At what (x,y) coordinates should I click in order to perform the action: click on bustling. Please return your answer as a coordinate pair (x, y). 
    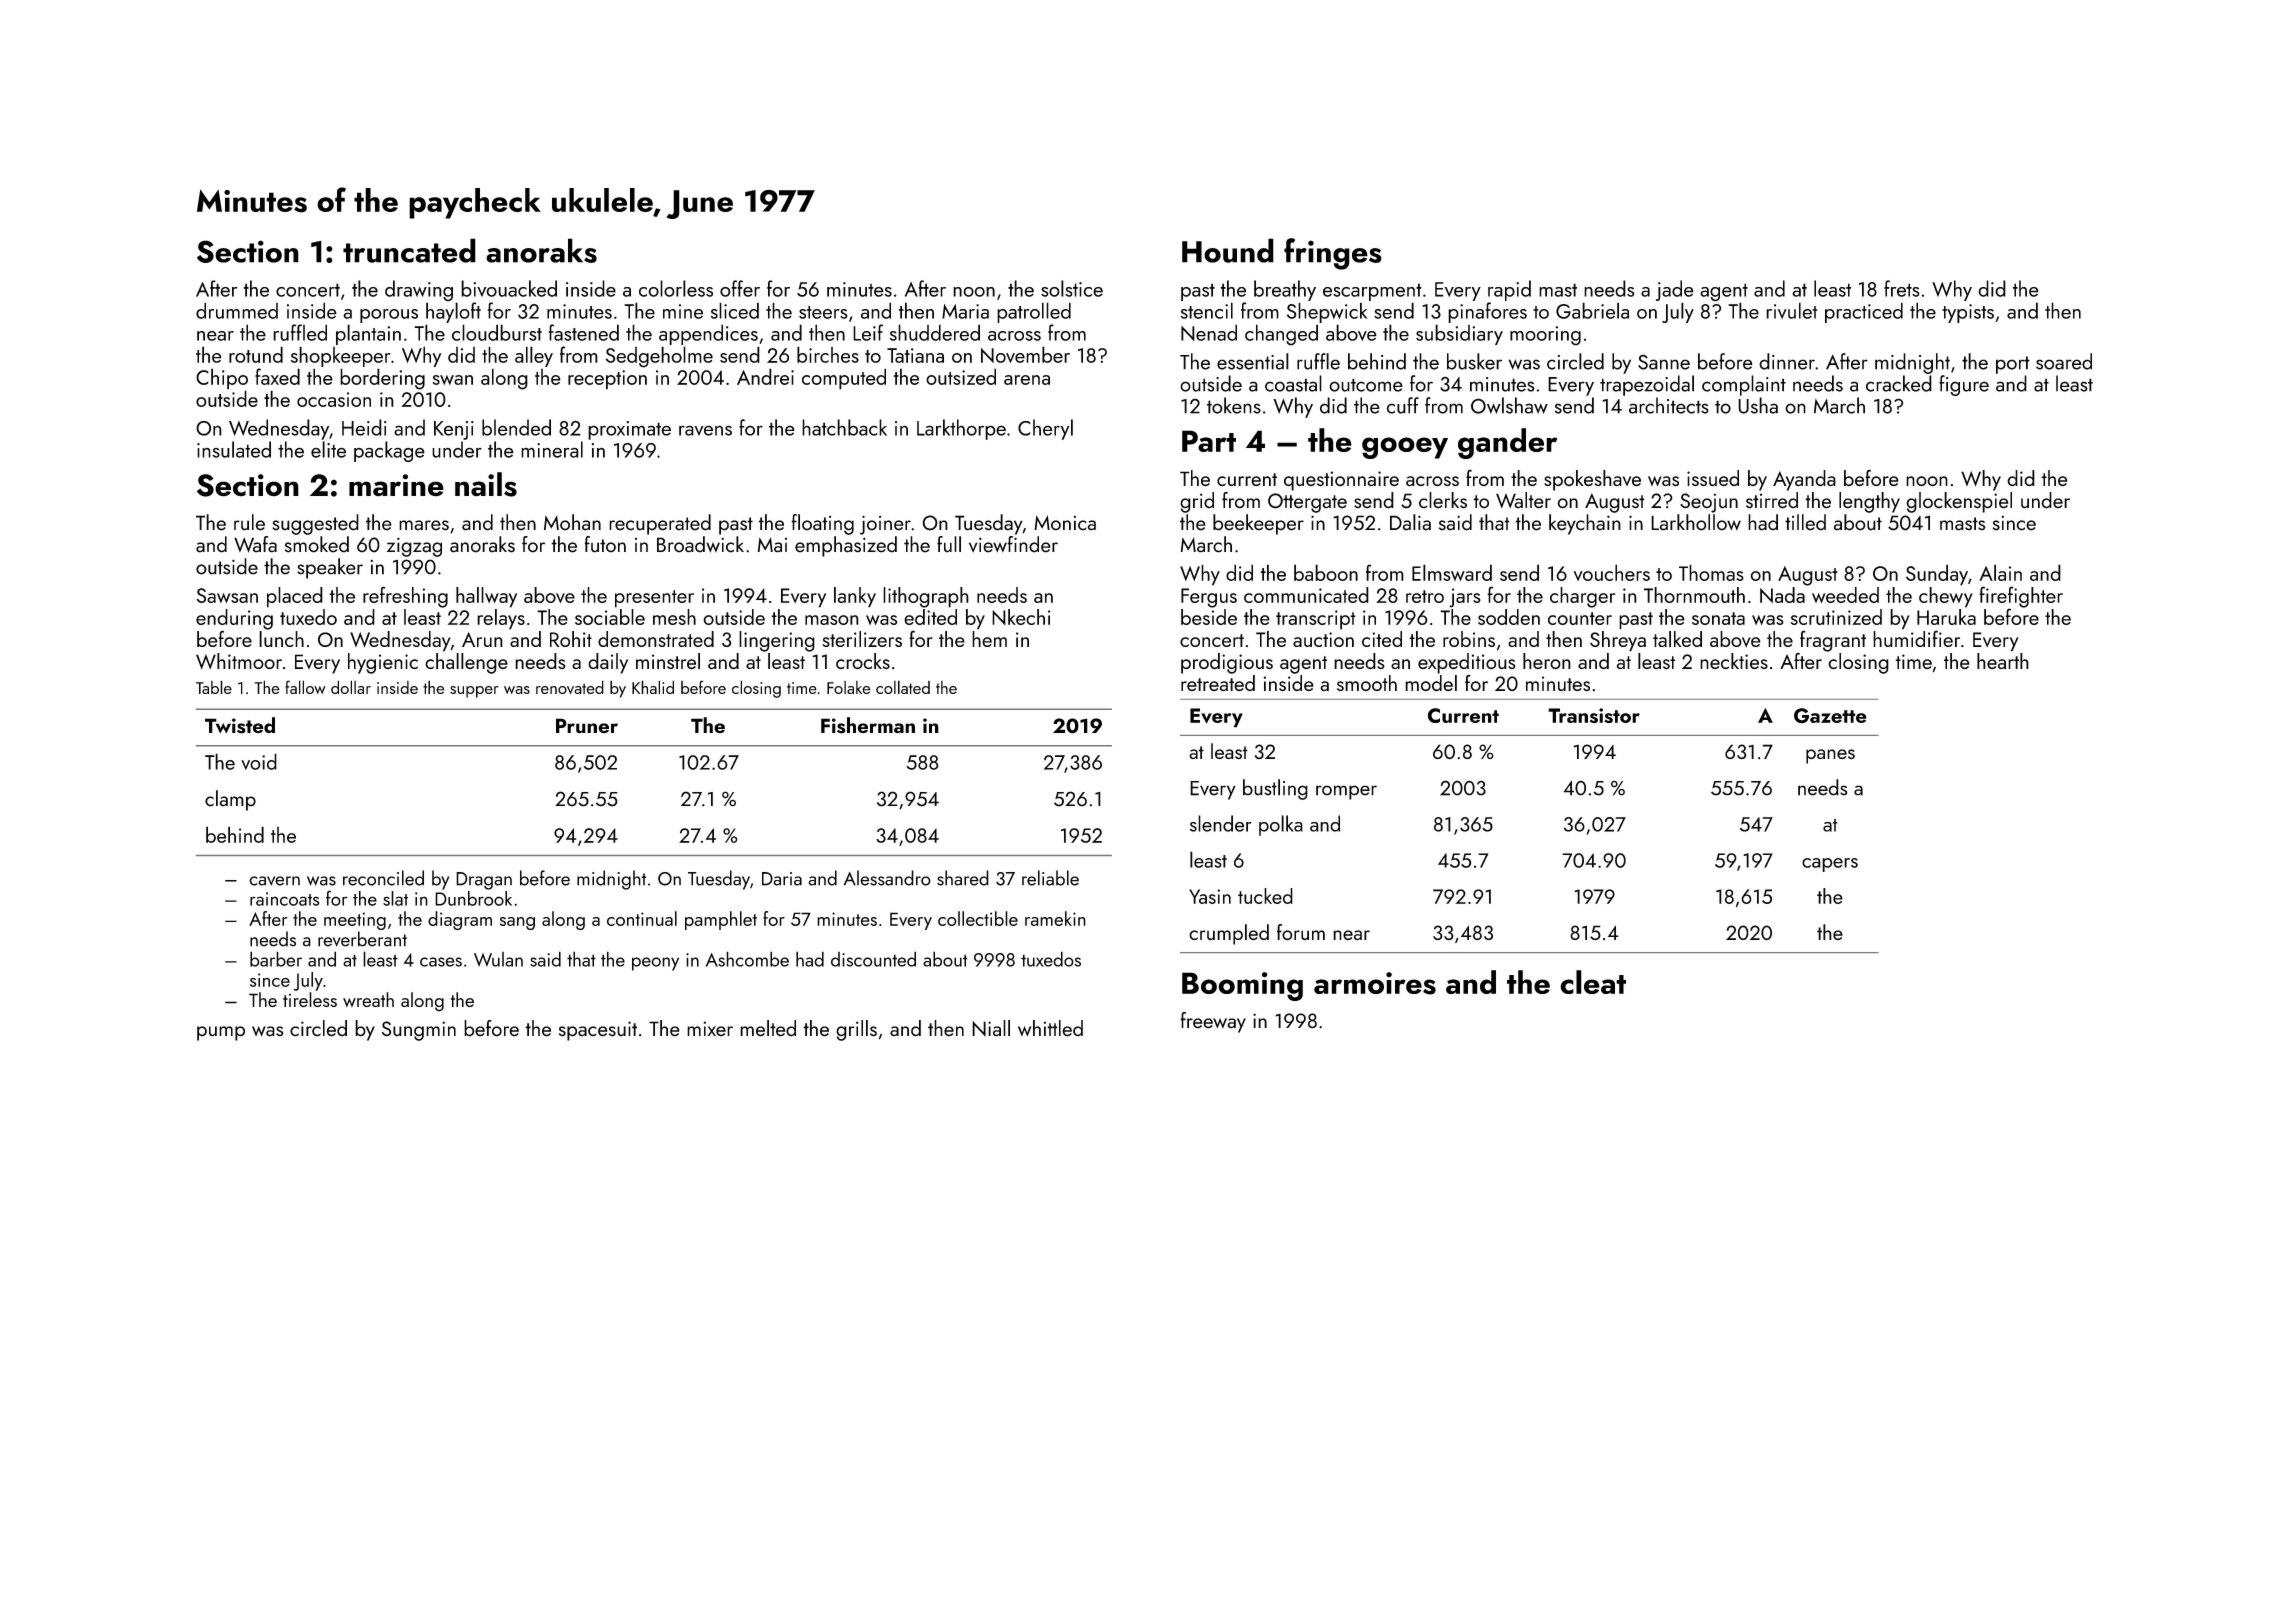
    Looking at the image, I should click on (1275, 789).
